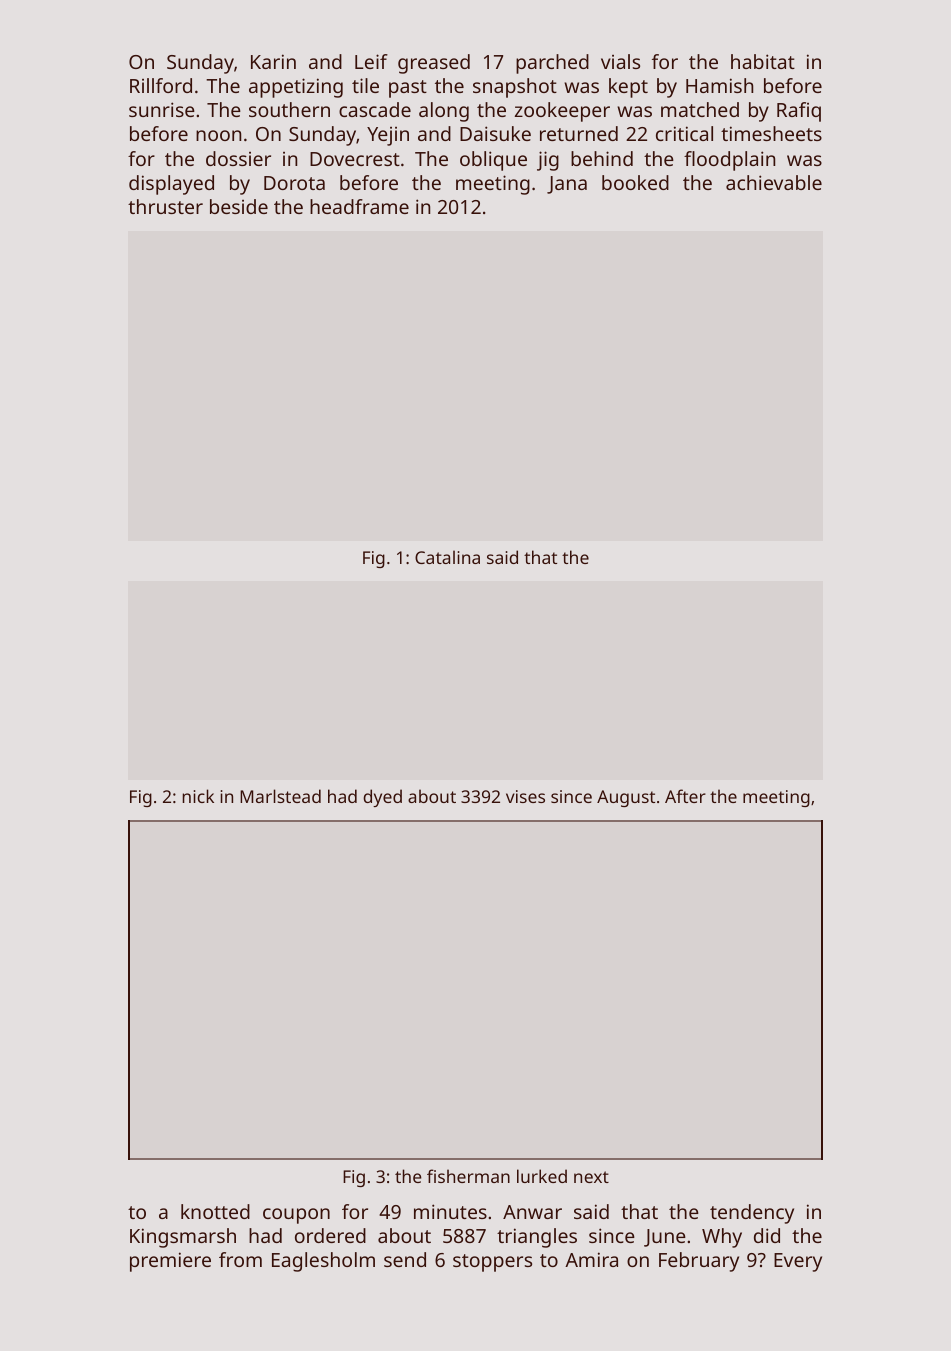 The width and height of the document is (951, 1351). What do you see at coordinates (218, 135) in the document?
I see `noon` at bounding box center [218, 135].
